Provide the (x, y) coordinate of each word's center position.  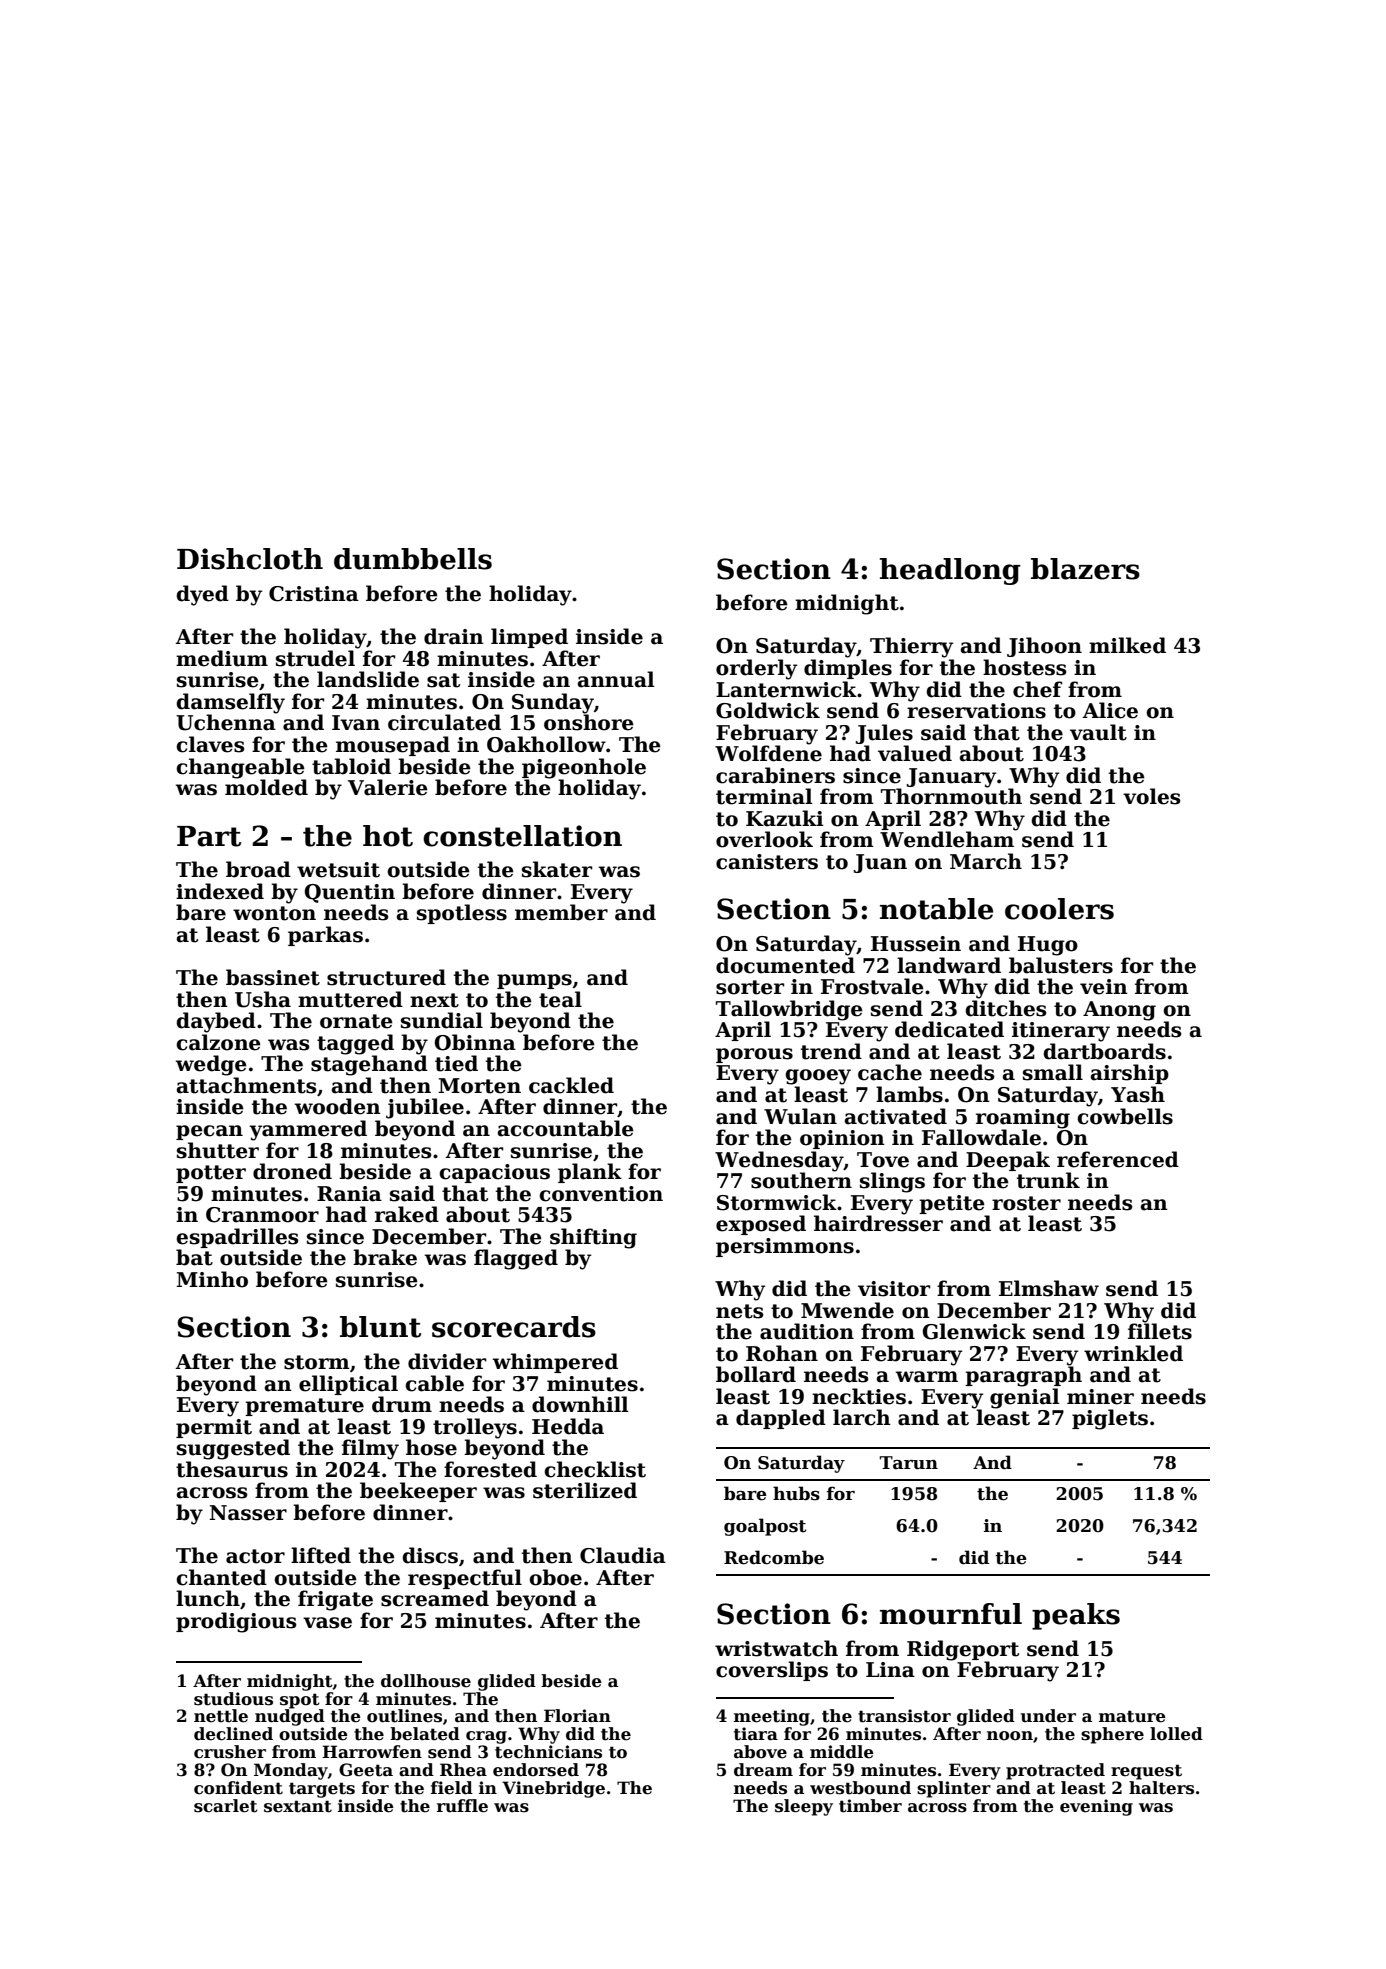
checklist (595, 1469)
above (760, 1752)
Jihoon (1044, 647)
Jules (884, 734)
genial (1025, 1398)
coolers (1059, 909)
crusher (230, 1752)
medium (222, 658)
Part (209, 836)
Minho (212, 1279)
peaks (1076, 1616)
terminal (764, 796)
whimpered (555, 1363)
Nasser (248, 1513)
